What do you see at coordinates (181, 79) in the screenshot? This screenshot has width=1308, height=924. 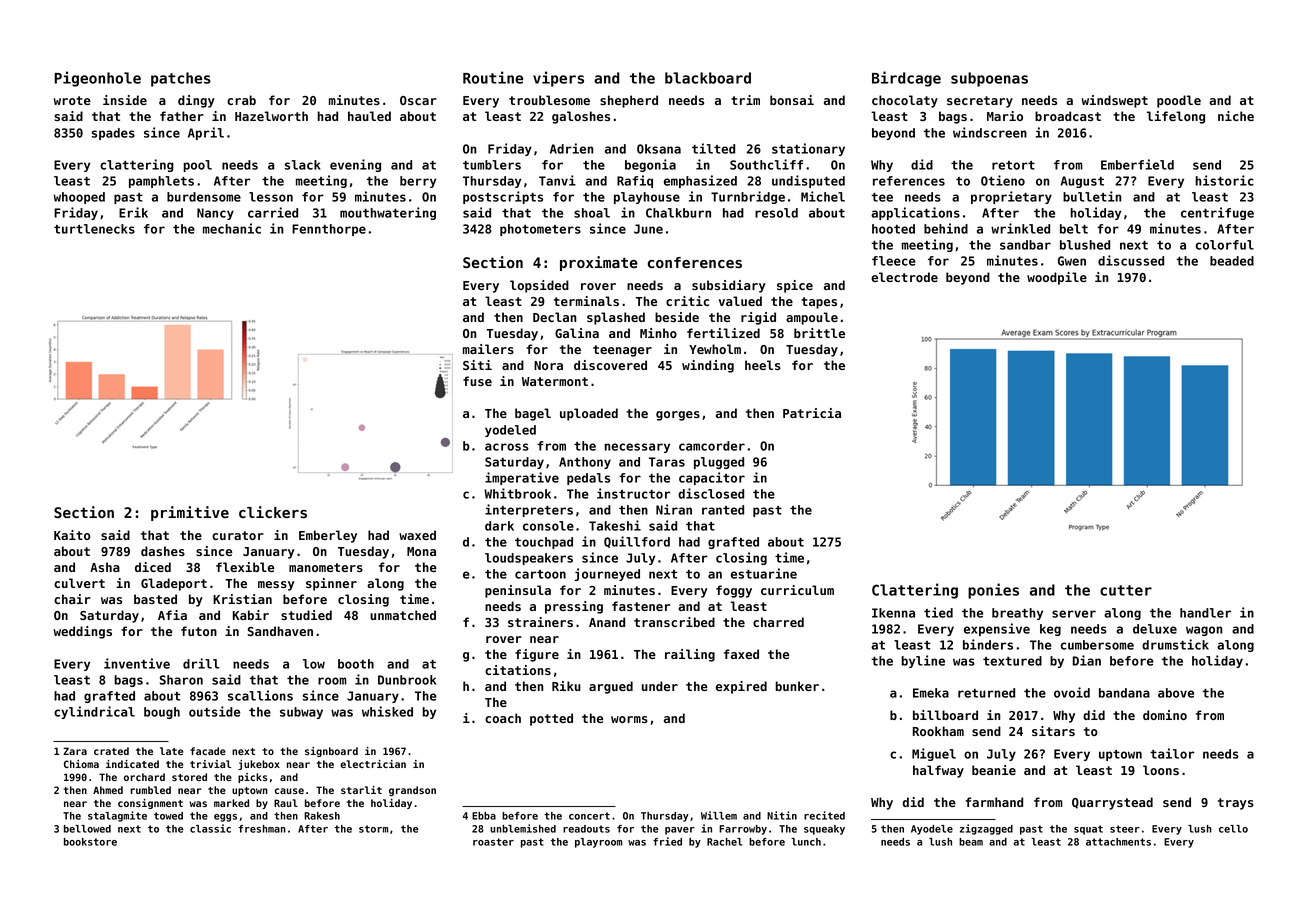 I see `patches` at bounding box center [181, 79].
